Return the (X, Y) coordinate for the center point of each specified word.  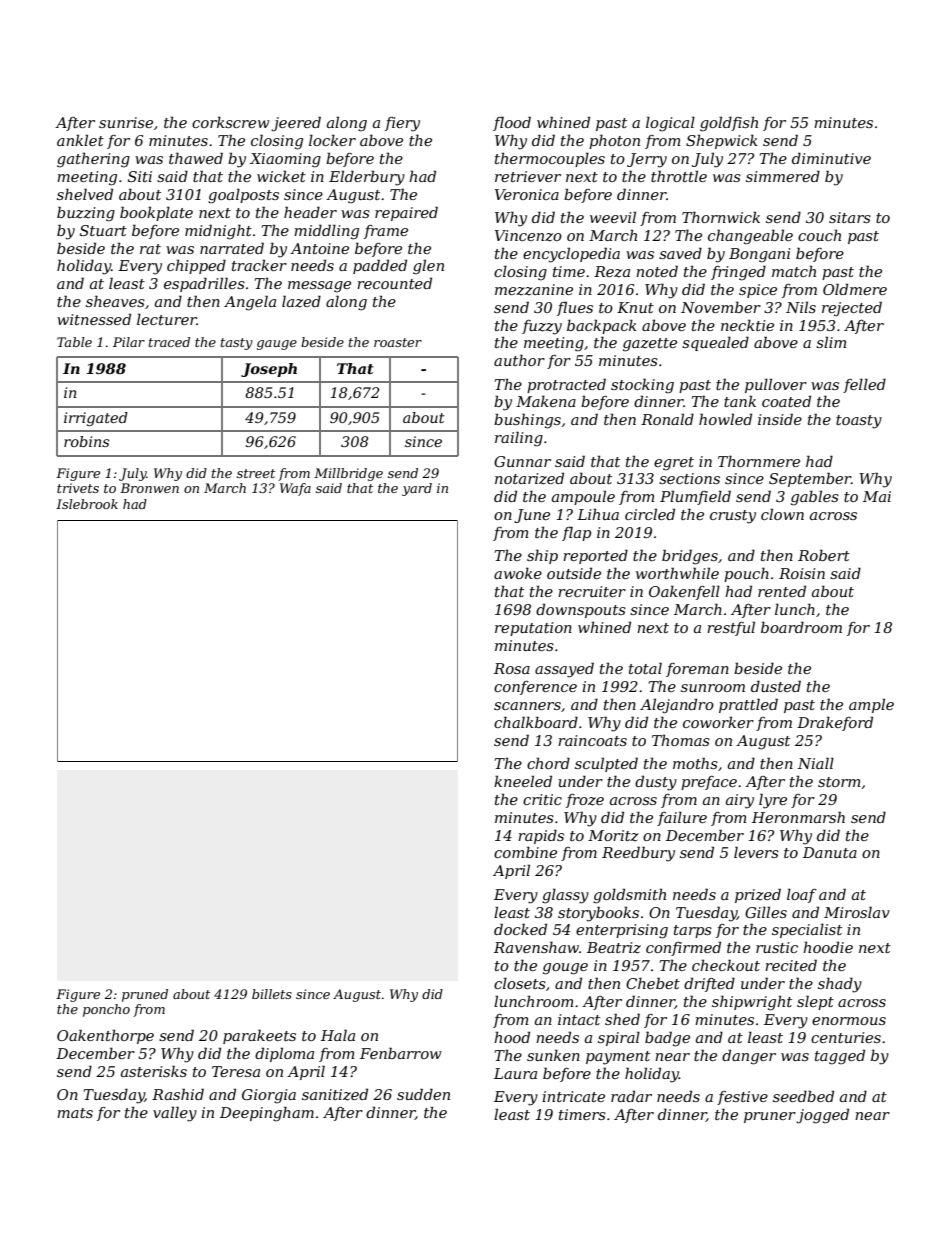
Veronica (527, 194)
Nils (801, 307)
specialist (807, 930)
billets (272, 994)
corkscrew (230, 122)
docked (520, 929)
